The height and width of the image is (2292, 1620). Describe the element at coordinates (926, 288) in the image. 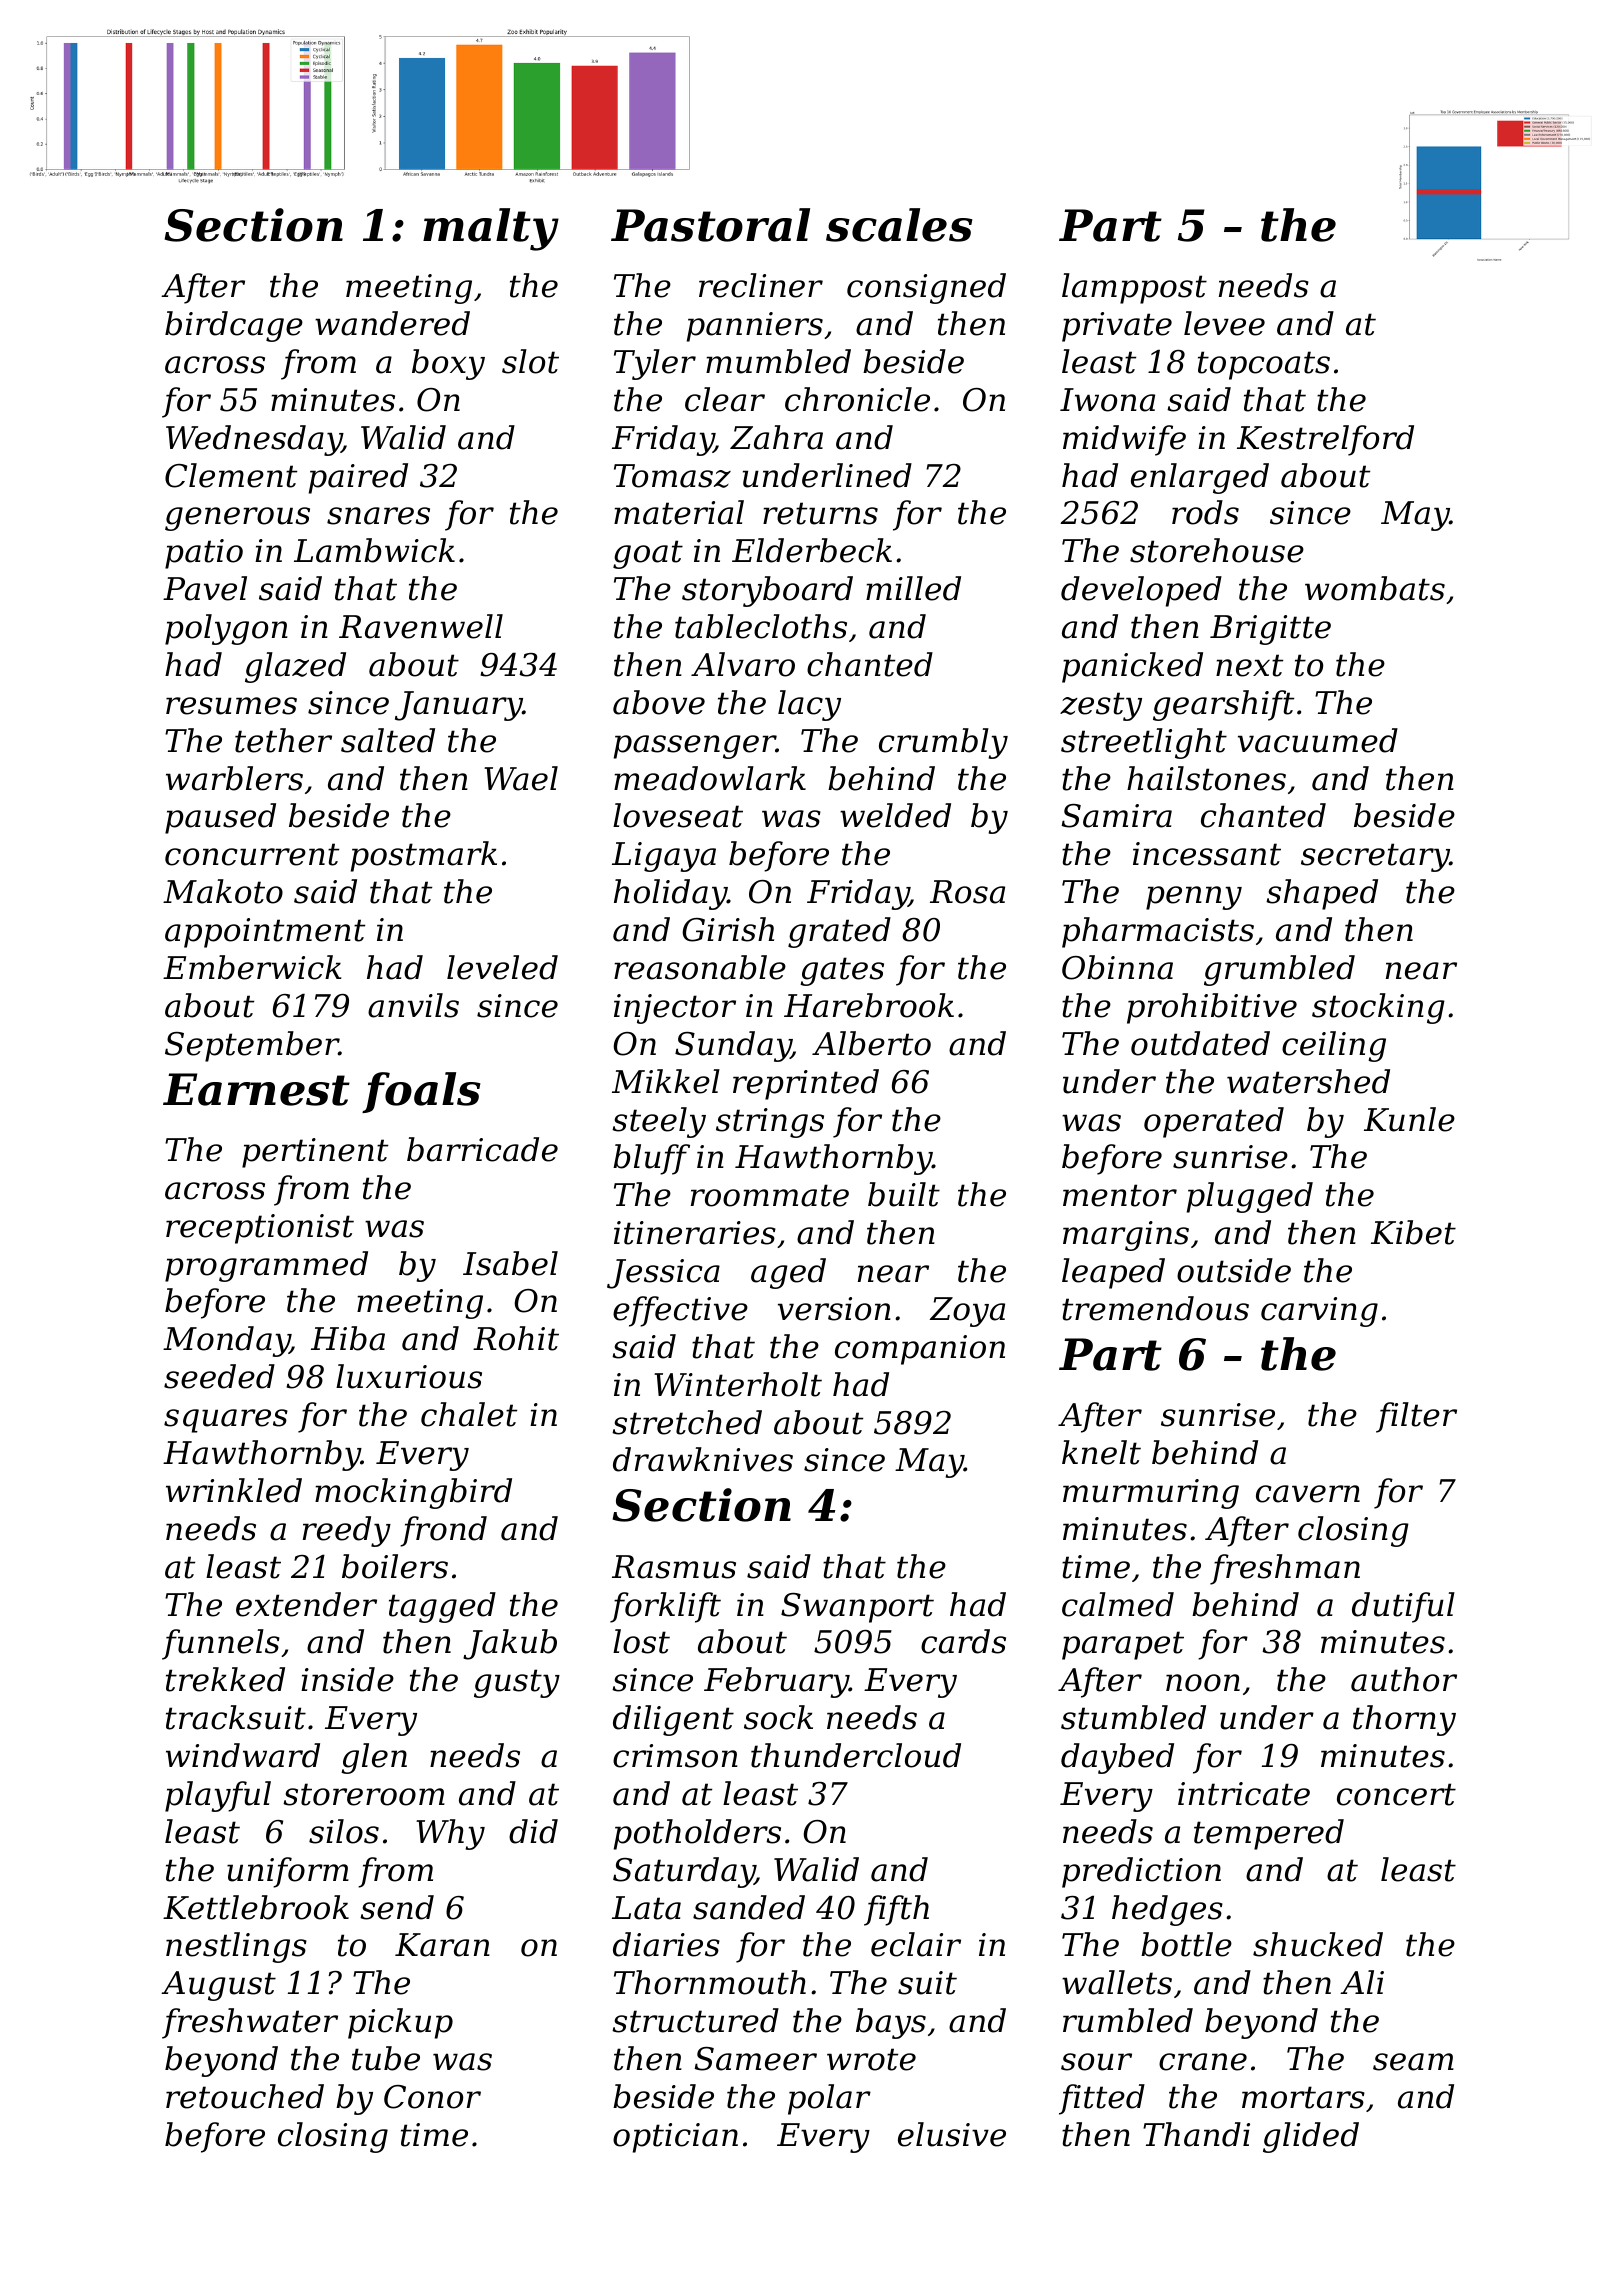

I see `consigned` at that location.
